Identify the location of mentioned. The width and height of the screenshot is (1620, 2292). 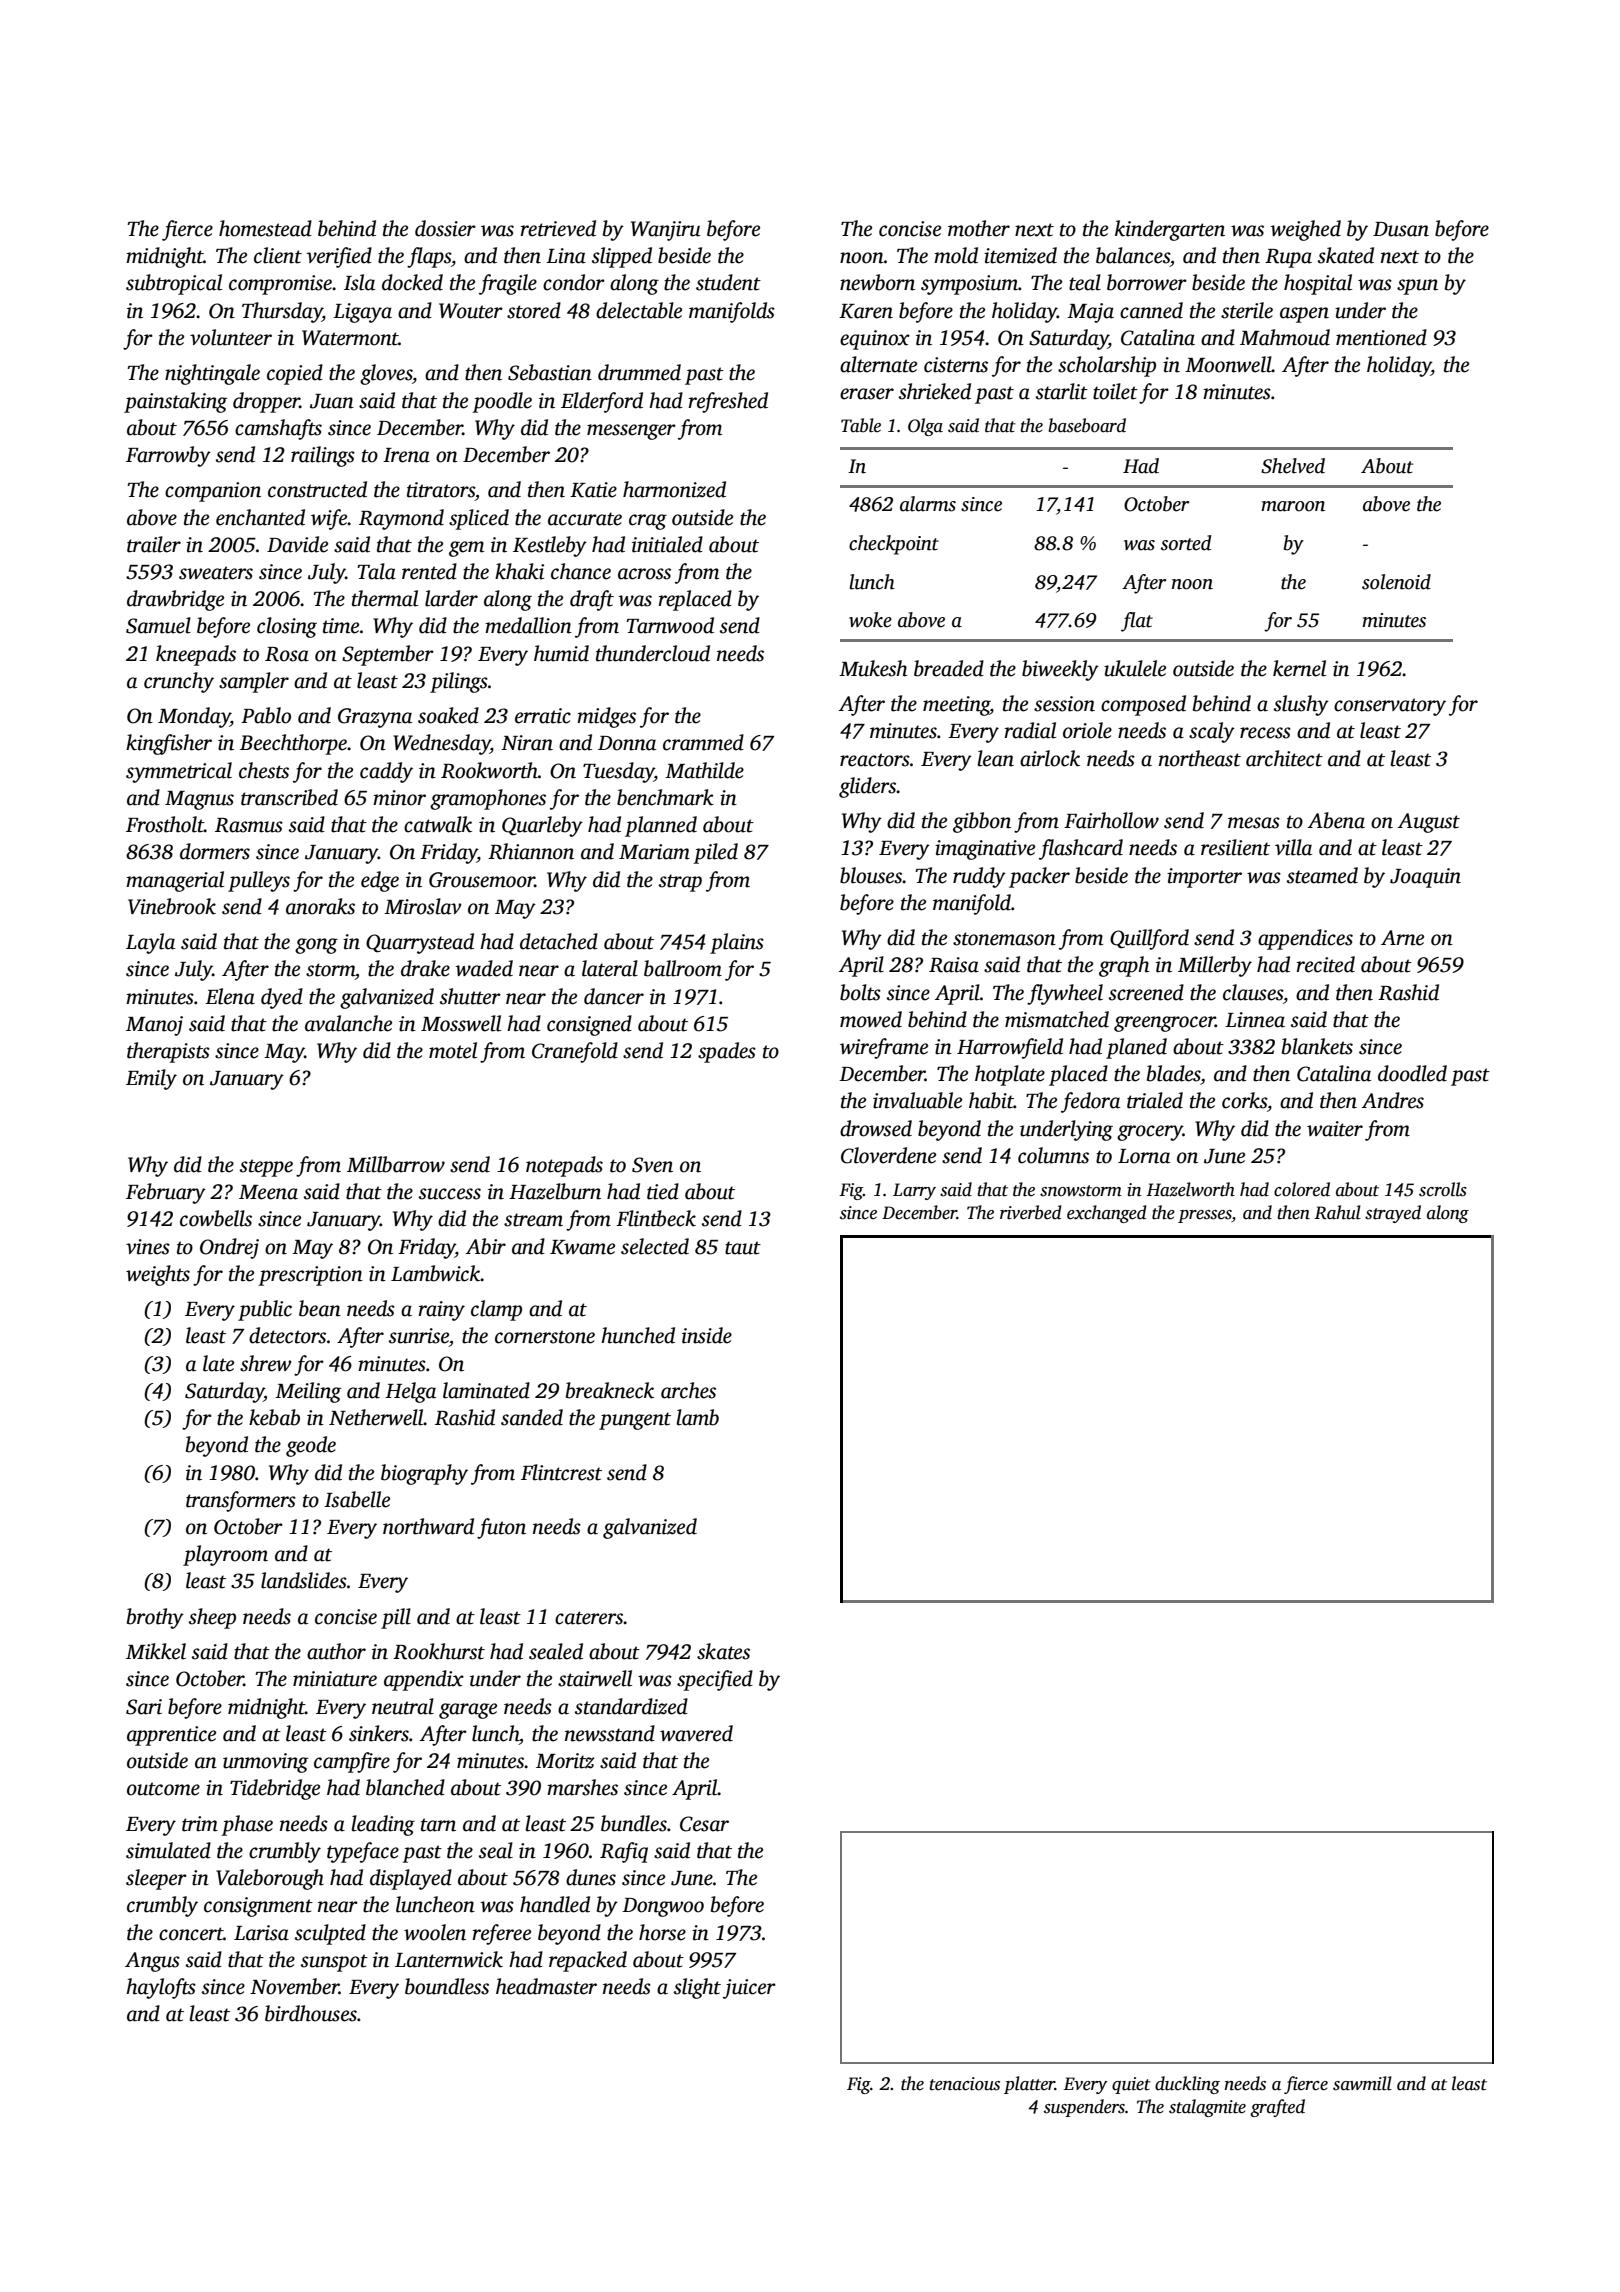
(1381, 337).
